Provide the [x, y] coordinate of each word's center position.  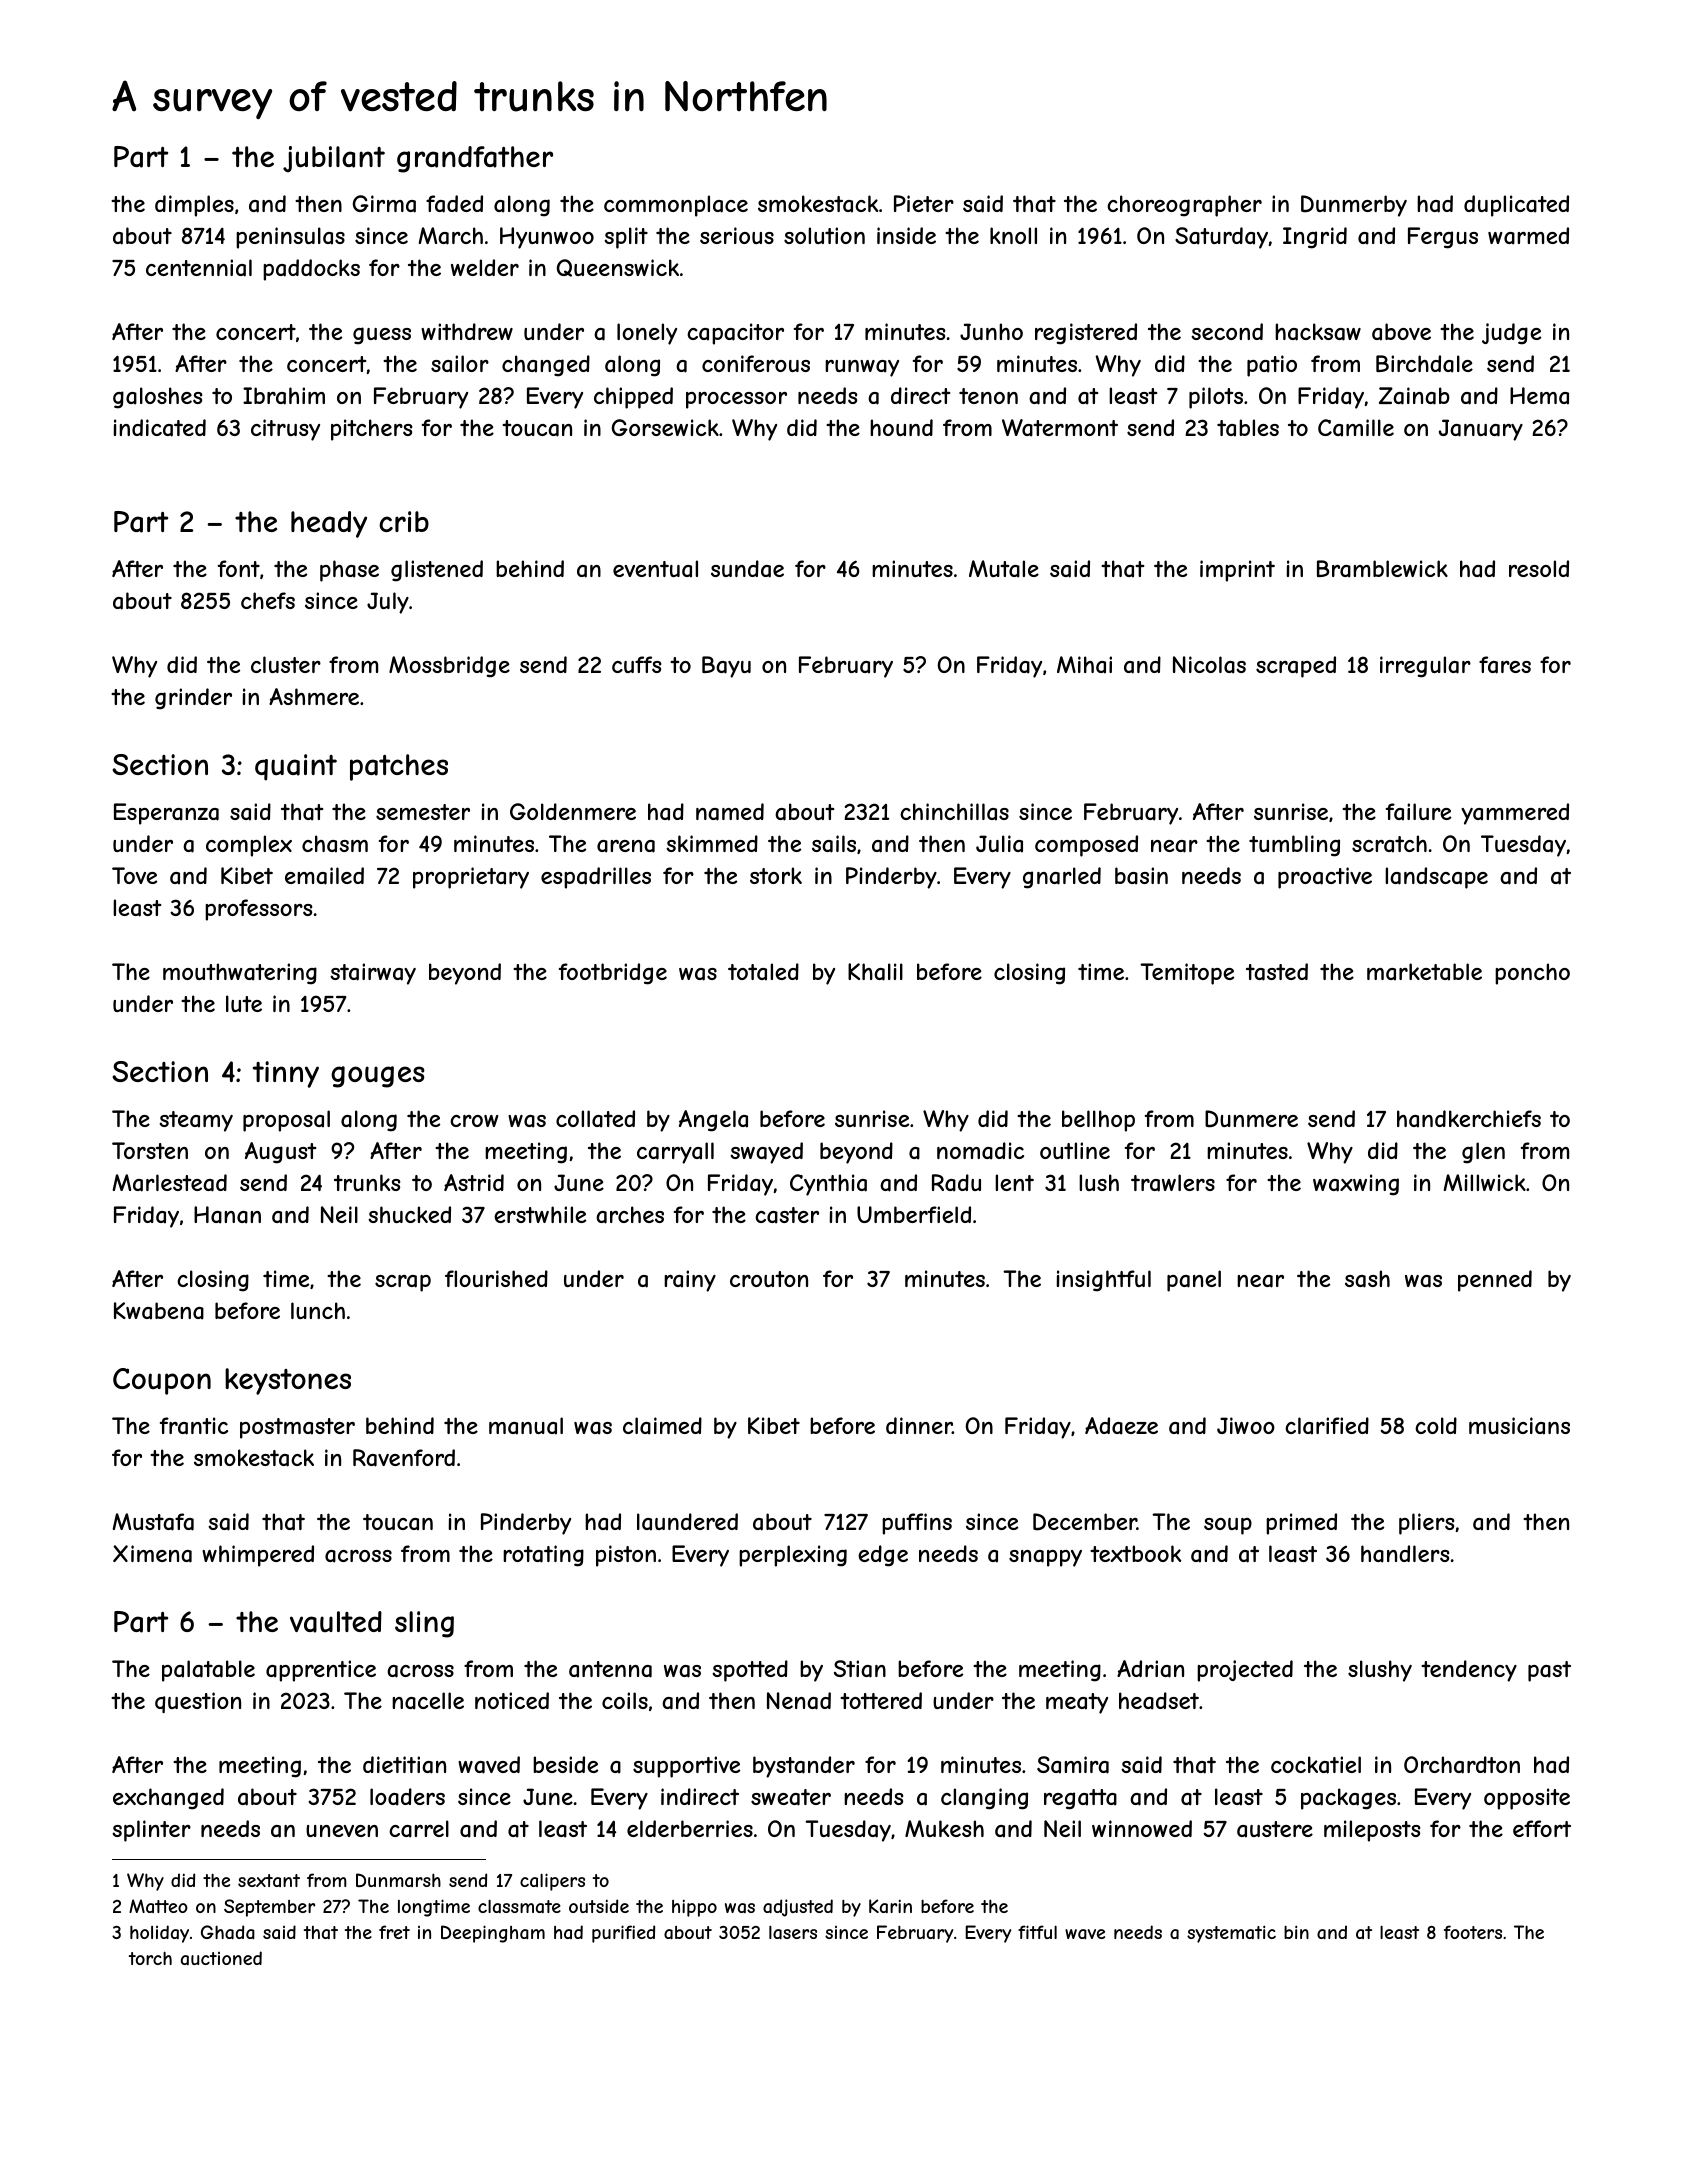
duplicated [1516, 206]
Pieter [924, 203]
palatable [208, 1671]
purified [623, 1934]
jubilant [334, 159]
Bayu [726, 667]
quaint [296, 767]
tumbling [1294, 846]
